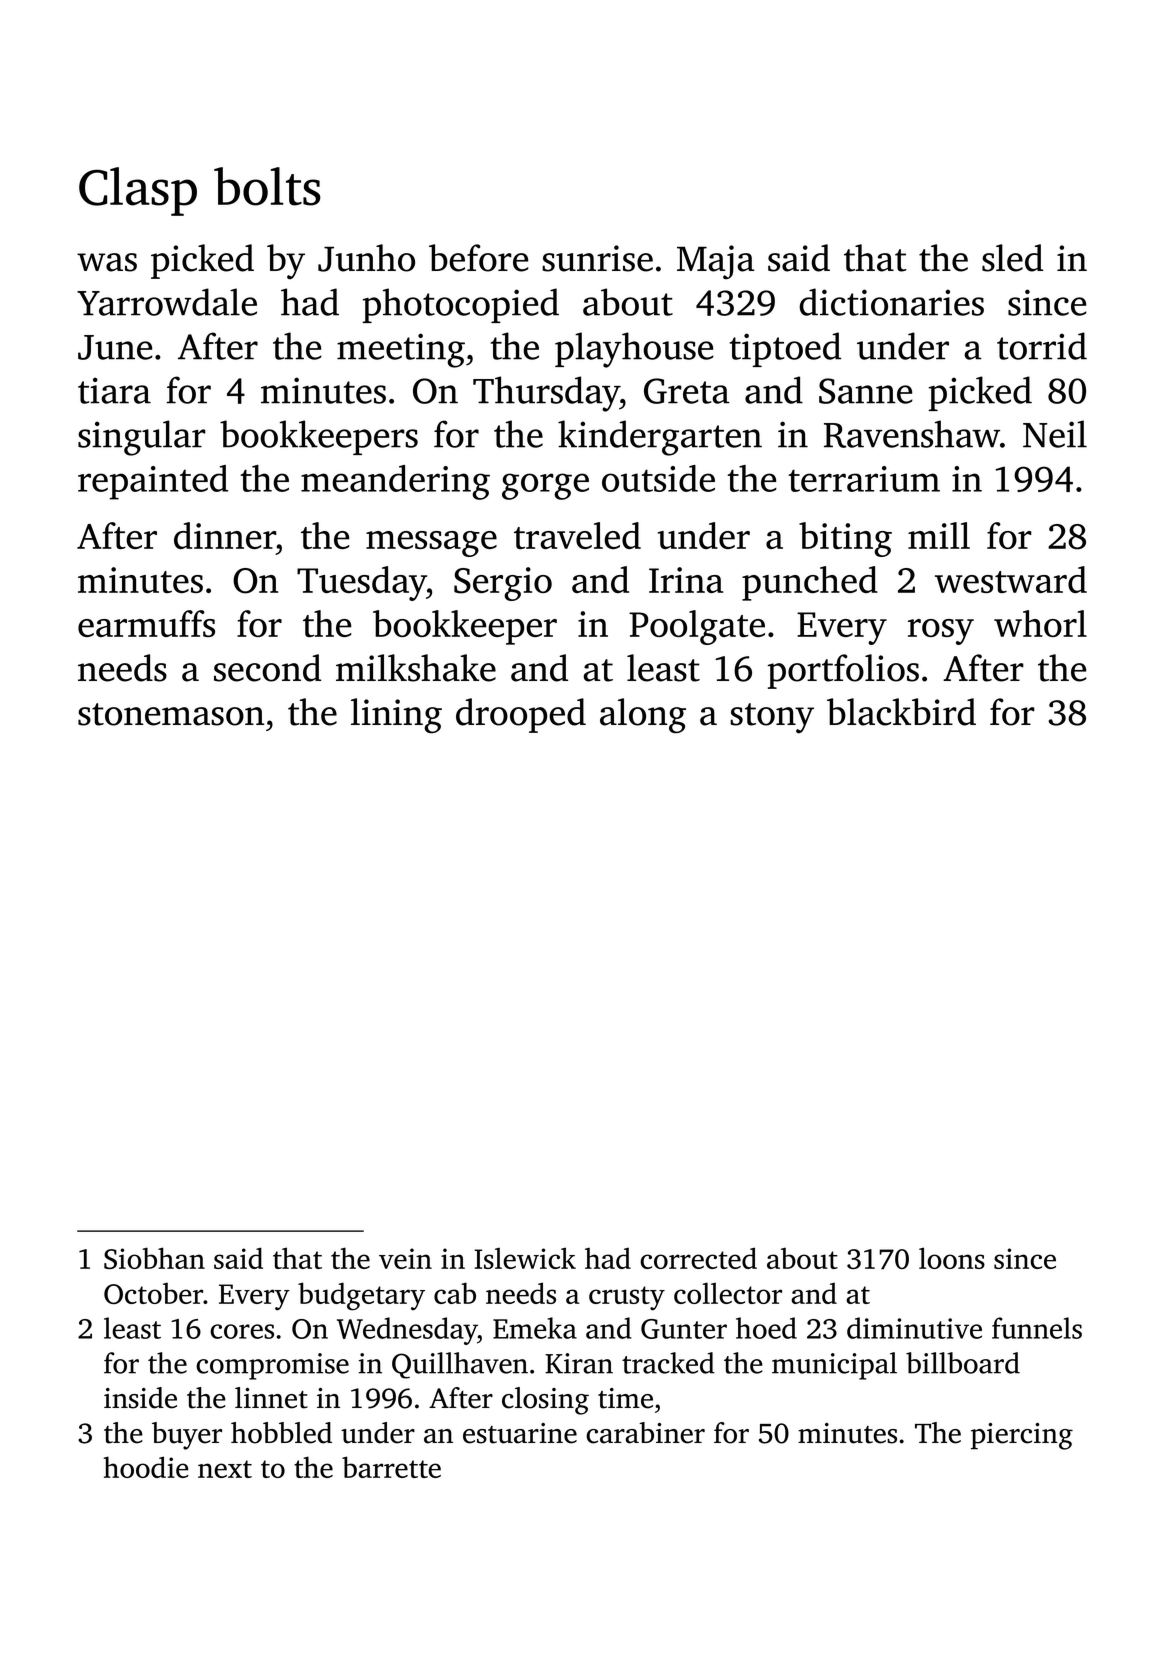 The width and height of the document is (1165, 1654). Describe the element at coordinates (901, 712) in the document. I see `blackbird` at that location.
